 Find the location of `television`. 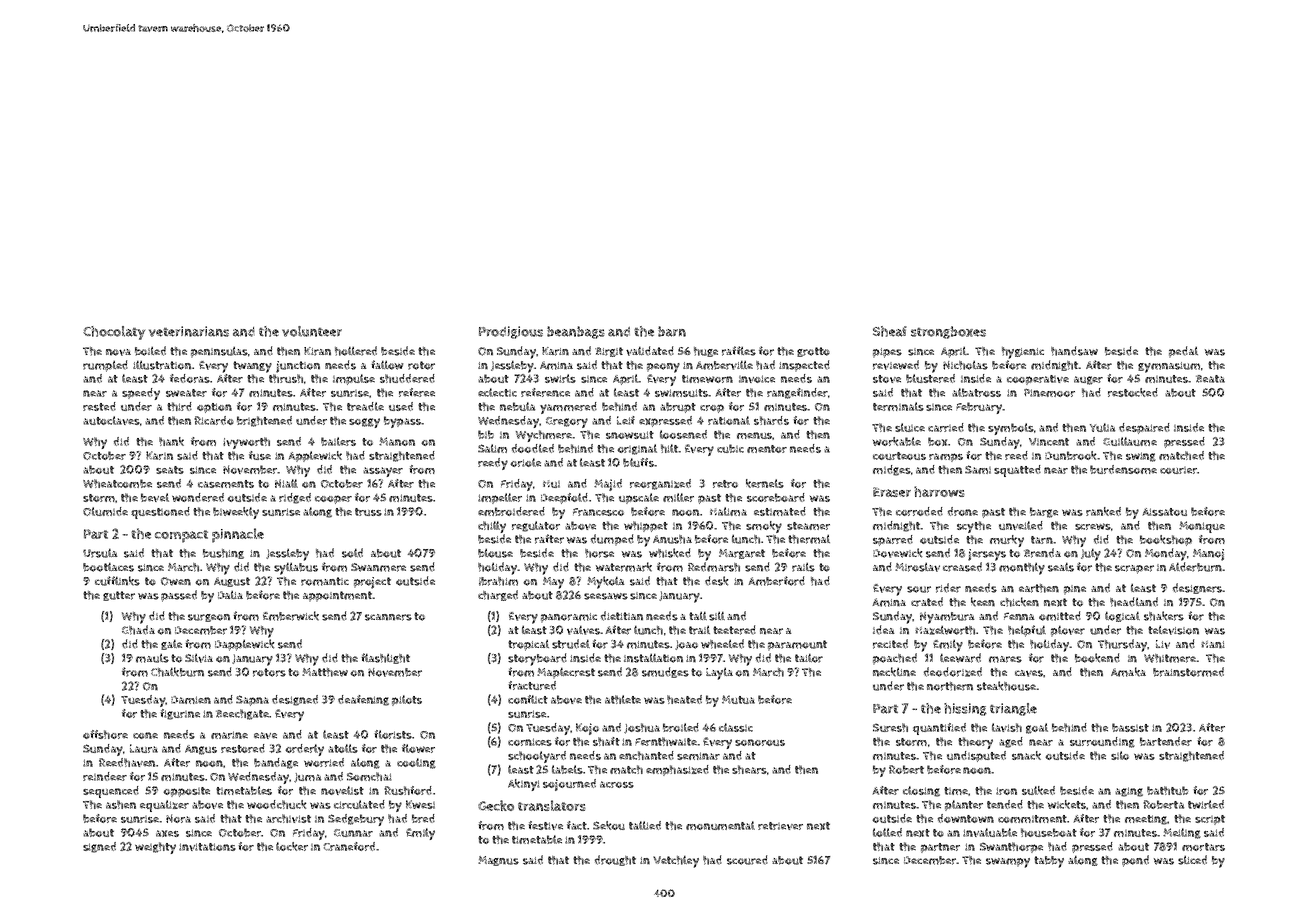

television is located at coordinates (1173, 630).
